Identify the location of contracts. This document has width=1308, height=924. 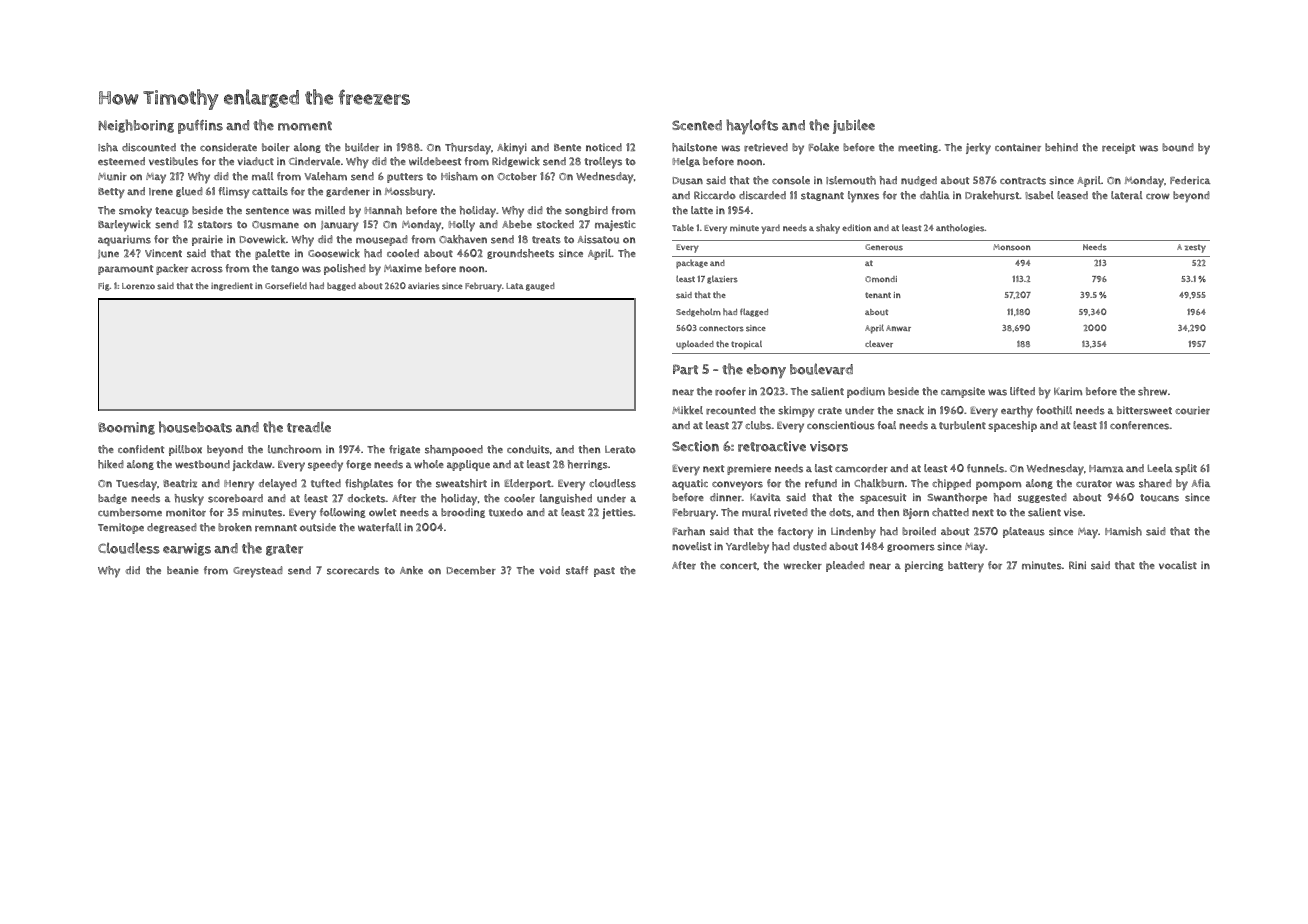
(1023, 181).
